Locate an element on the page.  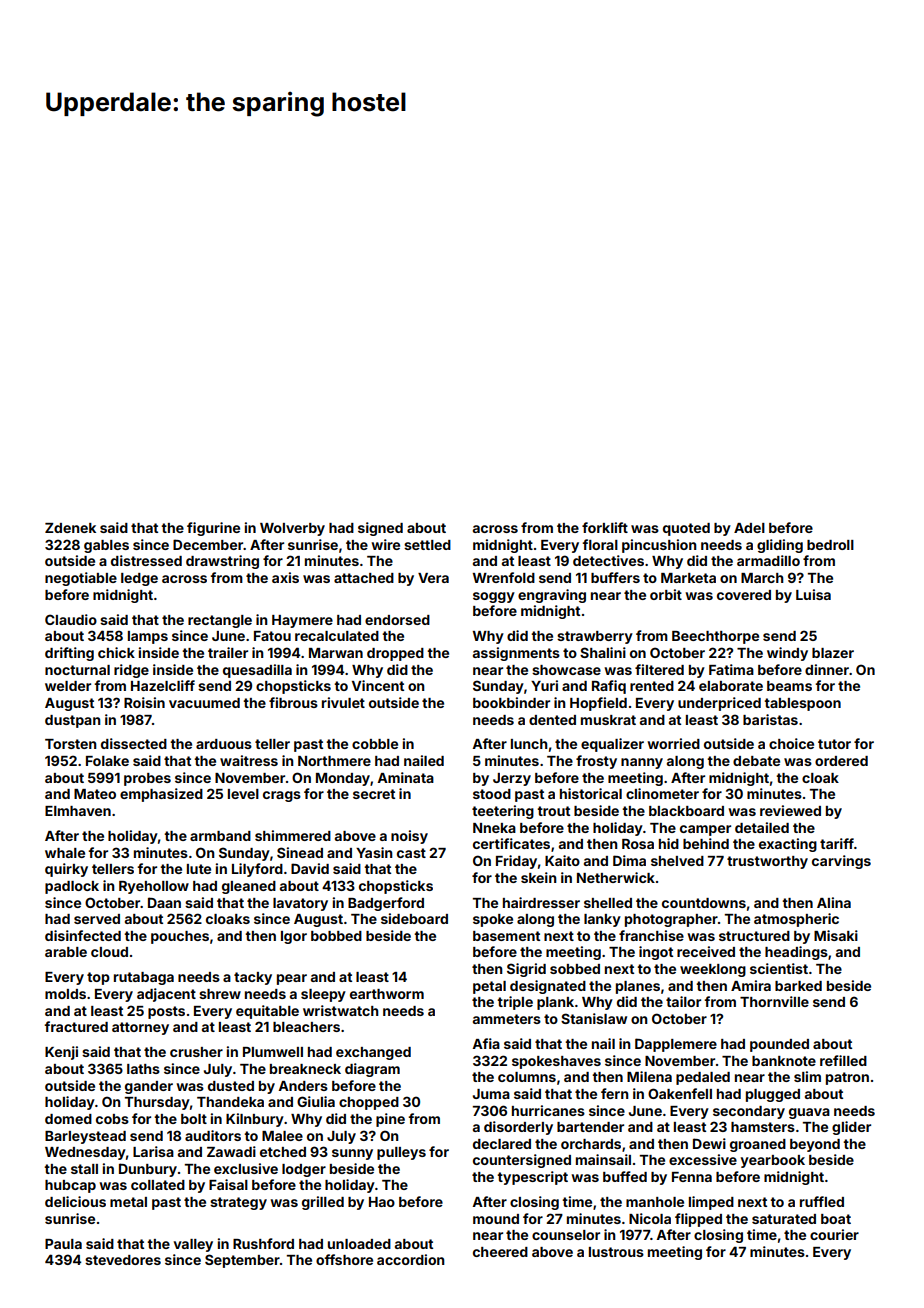
September is located at coordinates (242, 1261).
